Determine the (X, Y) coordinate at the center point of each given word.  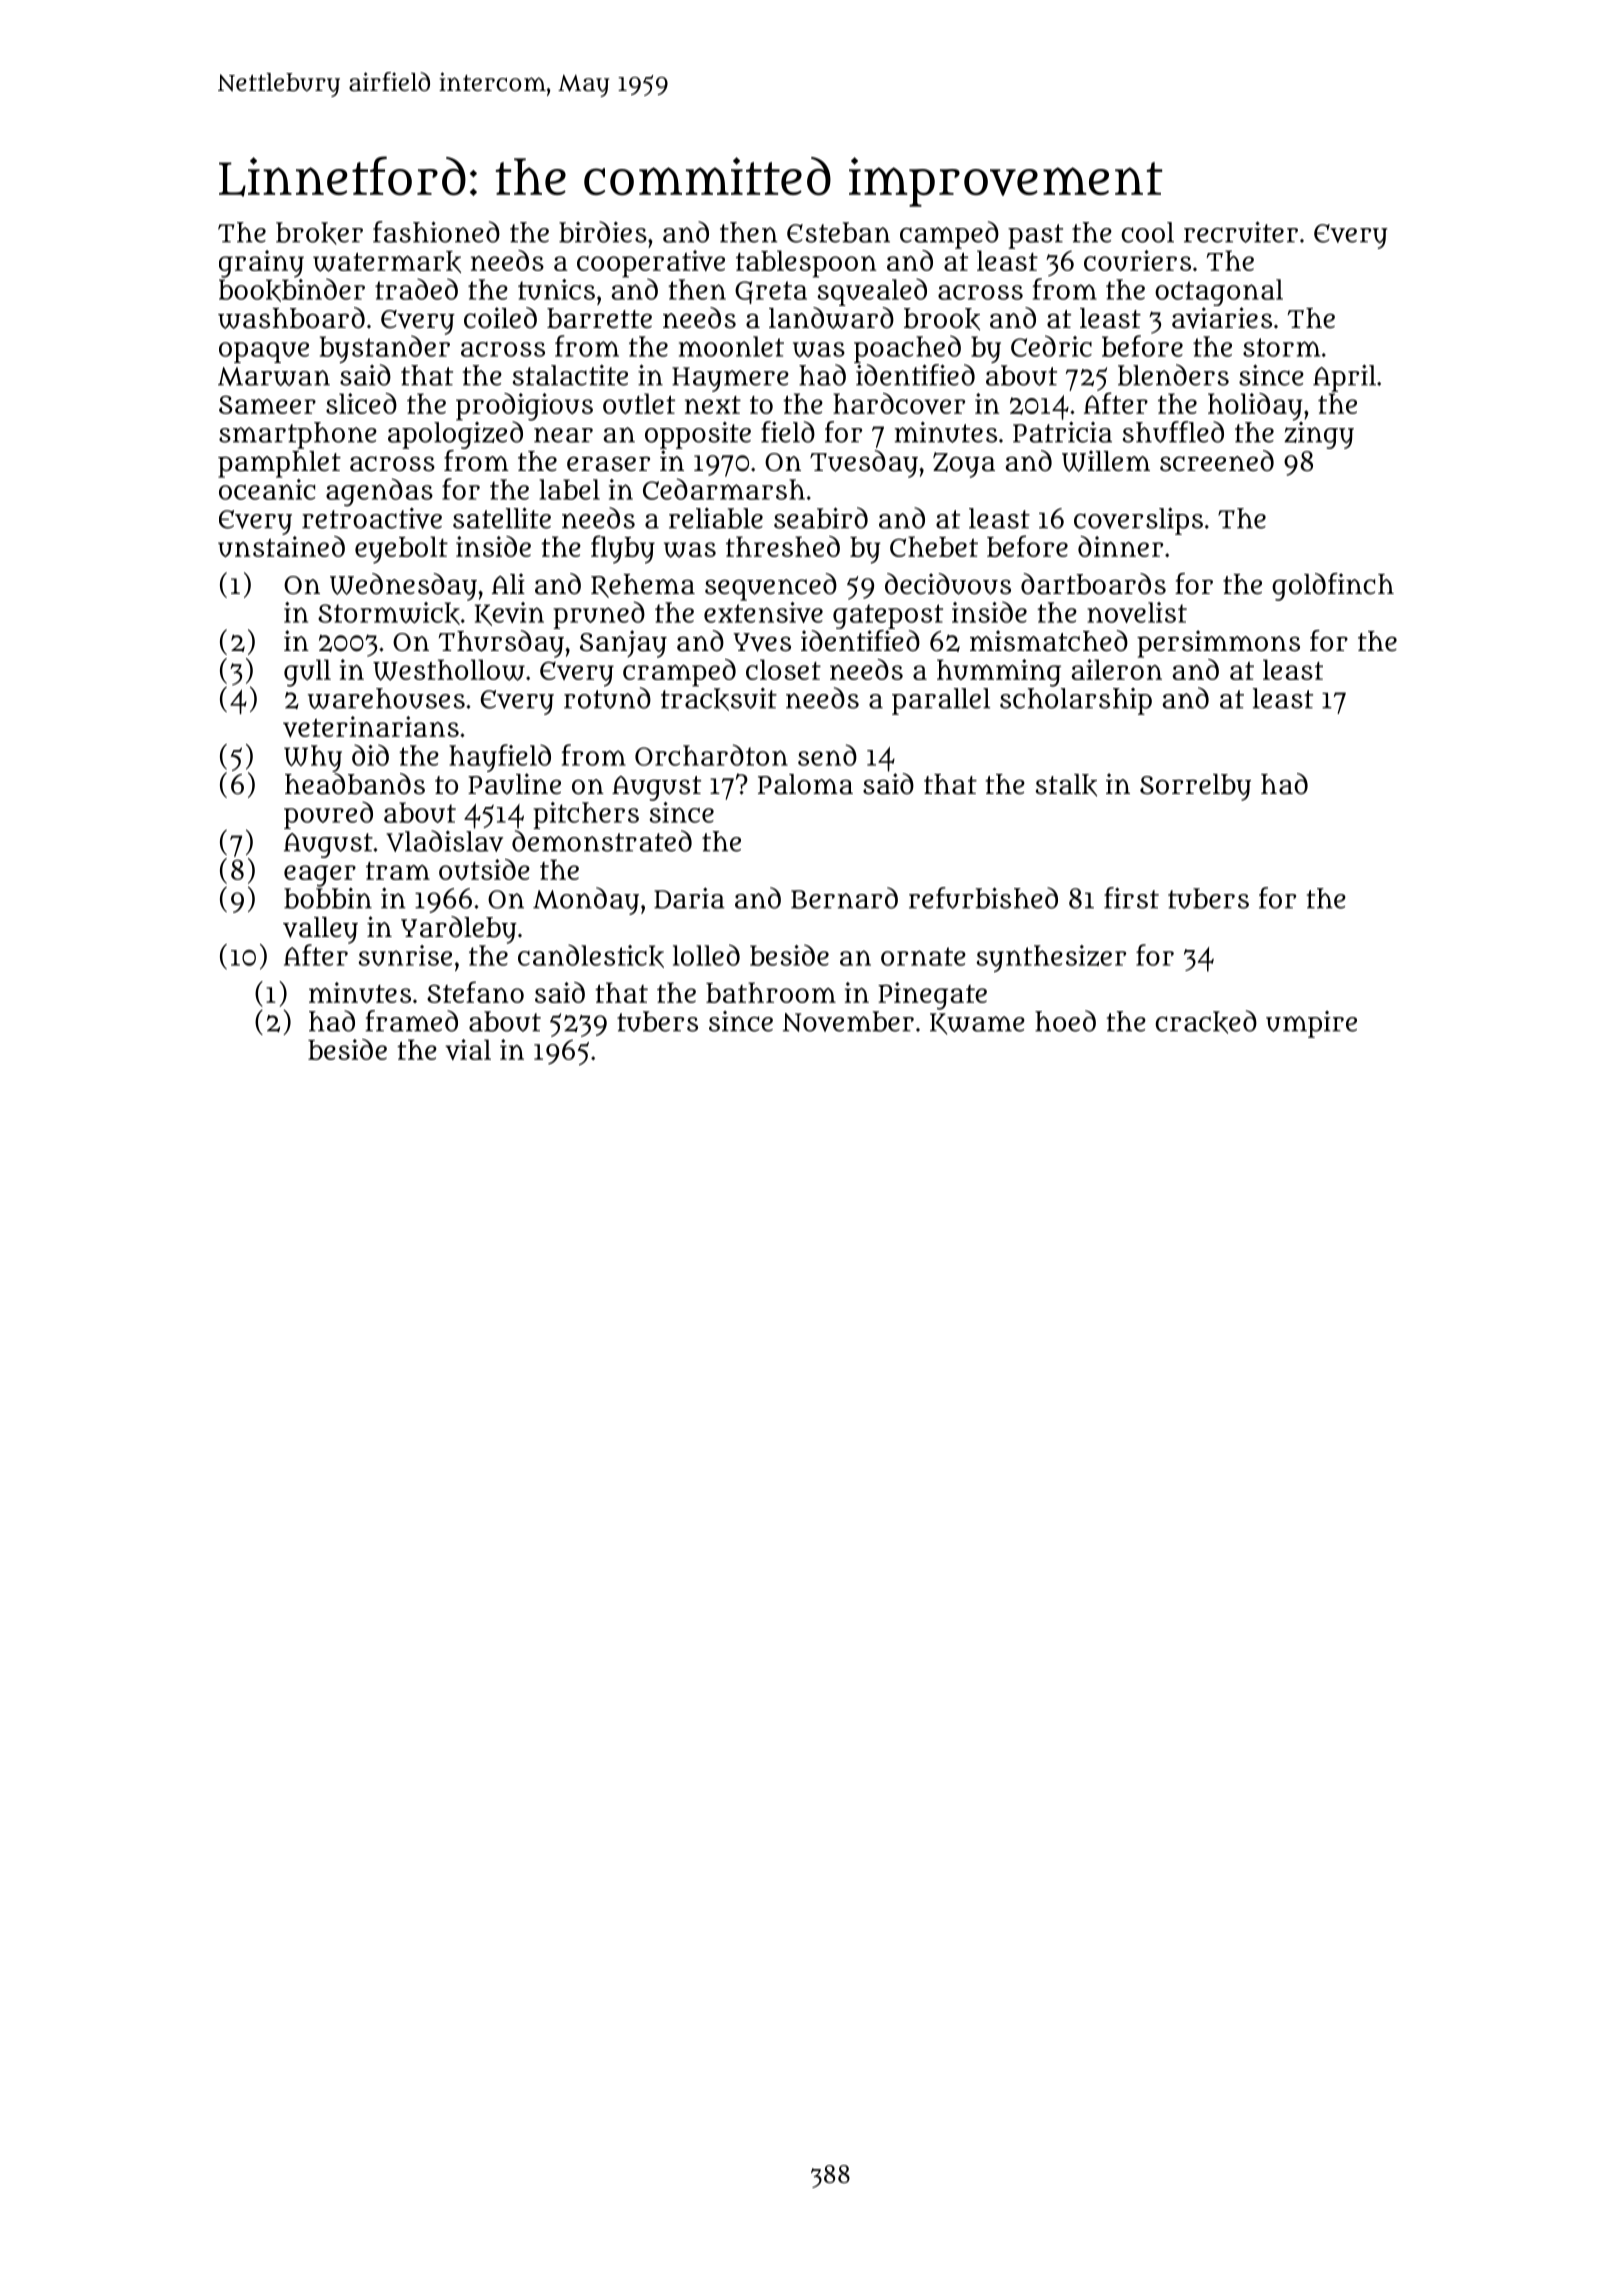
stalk (1066, 785)
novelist (1137, 612)
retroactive (372, 518)
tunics (556, 289)
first (1131, 898)
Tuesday (864, 464)
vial (468, 1049)
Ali (508, 583)
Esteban (838, 232)
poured (328, 815)
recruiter (1241, 232)
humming (999, 673)
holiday (1255, 407)
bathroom (771, 992)
